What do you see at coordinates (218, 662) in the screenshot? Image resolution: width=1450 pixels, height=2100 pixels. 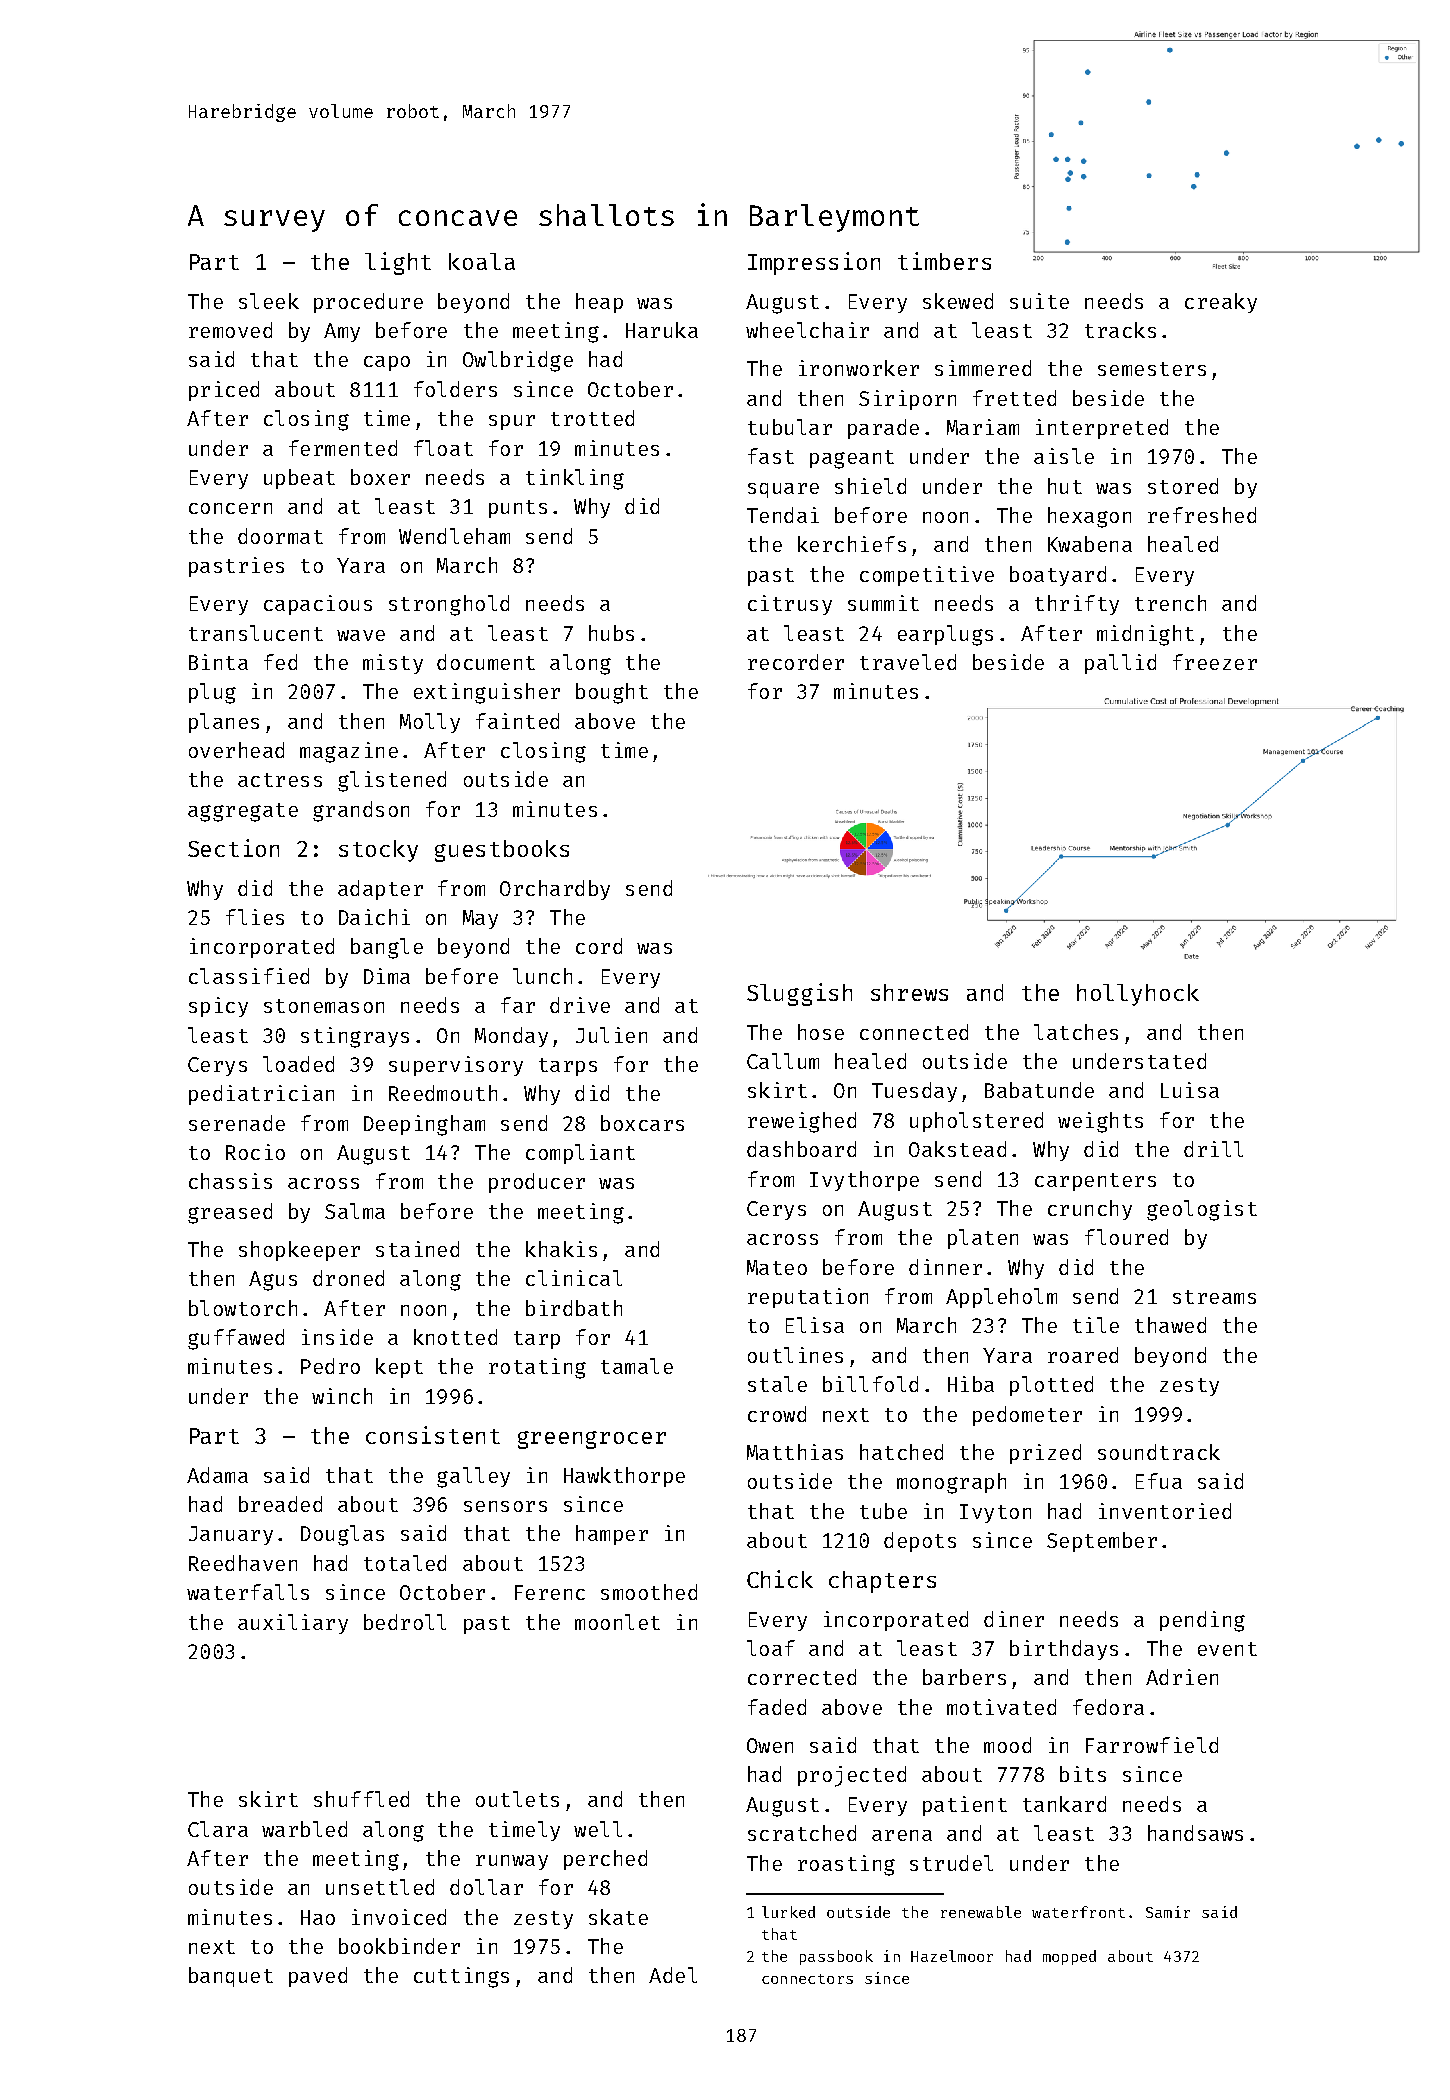 I see `Binta` at bounding box center [218, 662].
